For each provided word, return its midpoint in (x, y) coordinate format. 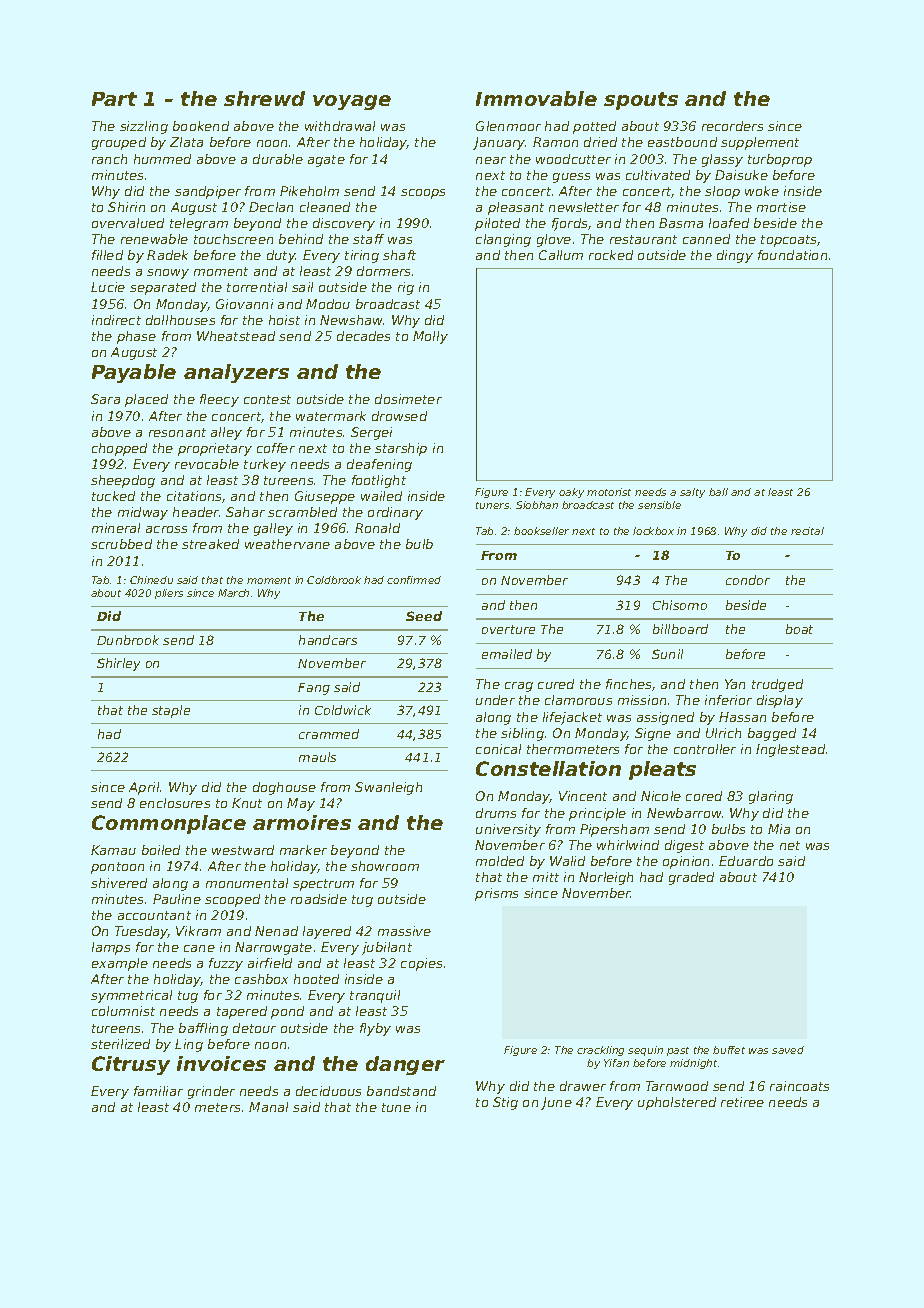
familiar (158, 1091)
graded (691, 878)
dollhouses (180, 320)
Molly (430, 337)
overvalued (128, 223)
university (508, 830)
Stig (505, 1103)
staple (171, 711)
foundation (792, 255)
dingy (735, 256)
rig (406, 288)
